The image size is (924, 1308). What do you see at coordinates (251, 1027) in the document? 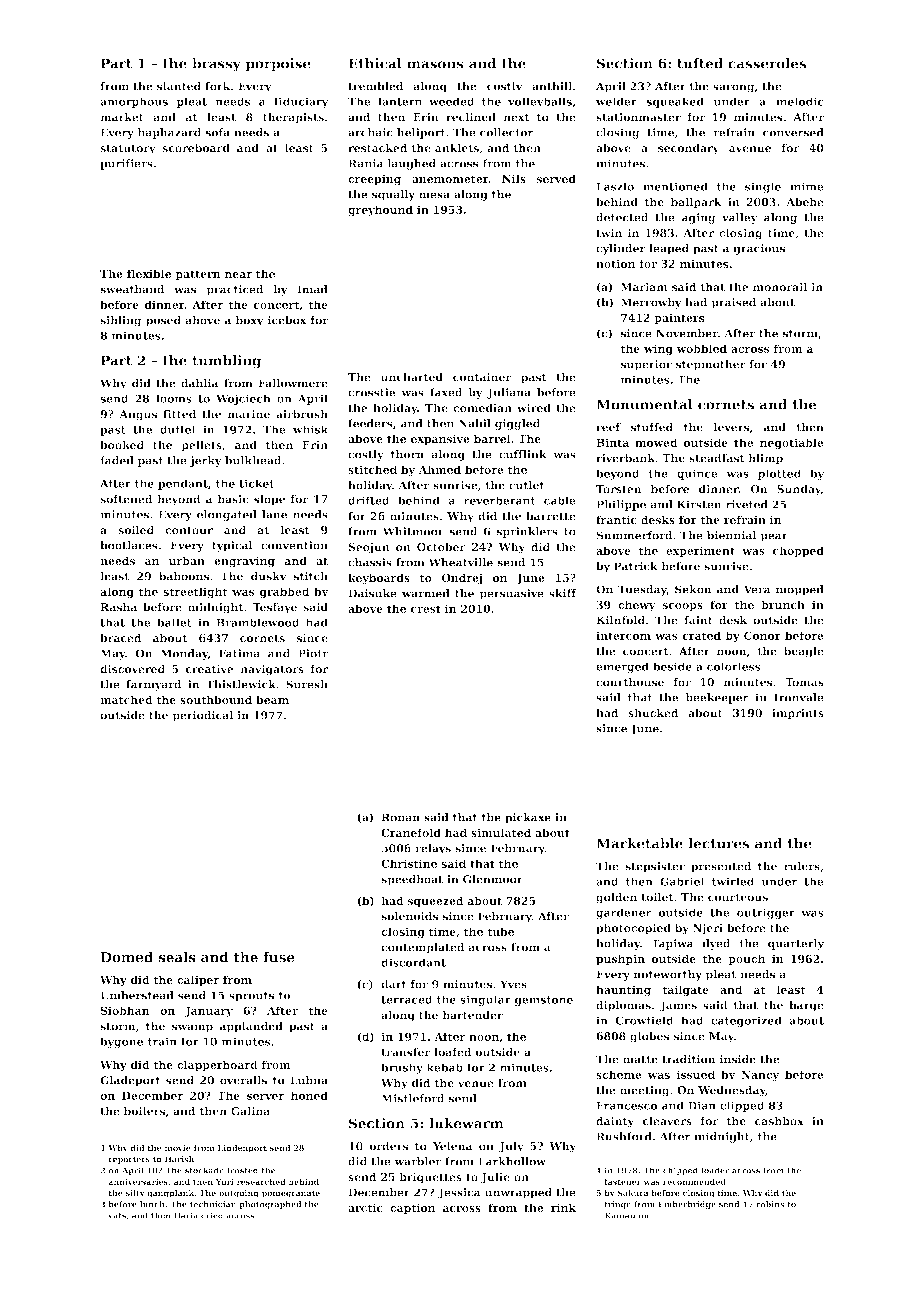
I see `applauded` at bounding box center [251, 1027].
